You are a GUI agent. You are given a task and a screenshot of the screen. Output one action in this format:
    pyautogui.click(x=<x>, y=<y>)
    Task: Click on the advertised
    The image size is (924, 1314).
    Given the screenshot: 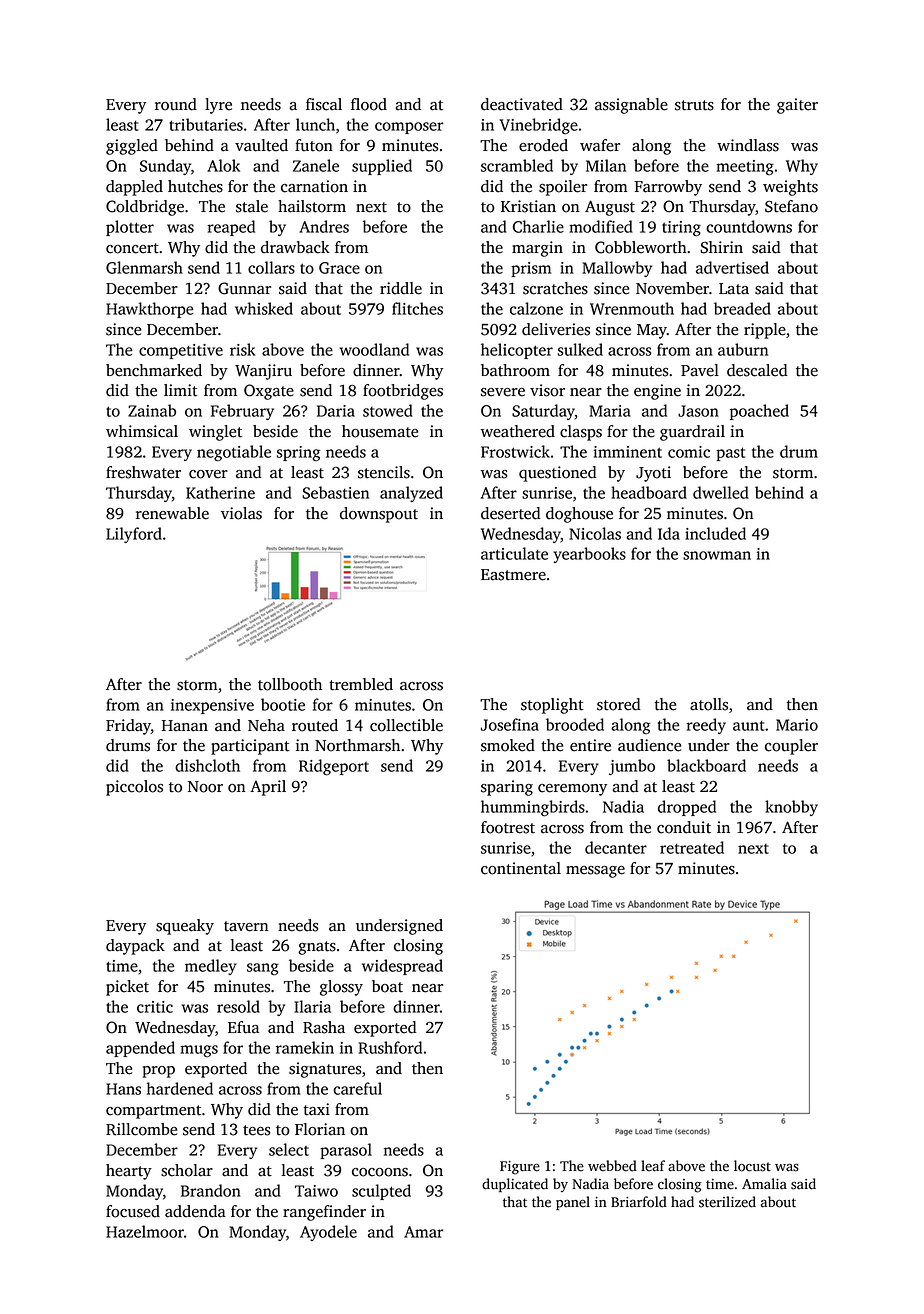 What is the action you would take?
    pyautogui.click(x=732, y=267)
